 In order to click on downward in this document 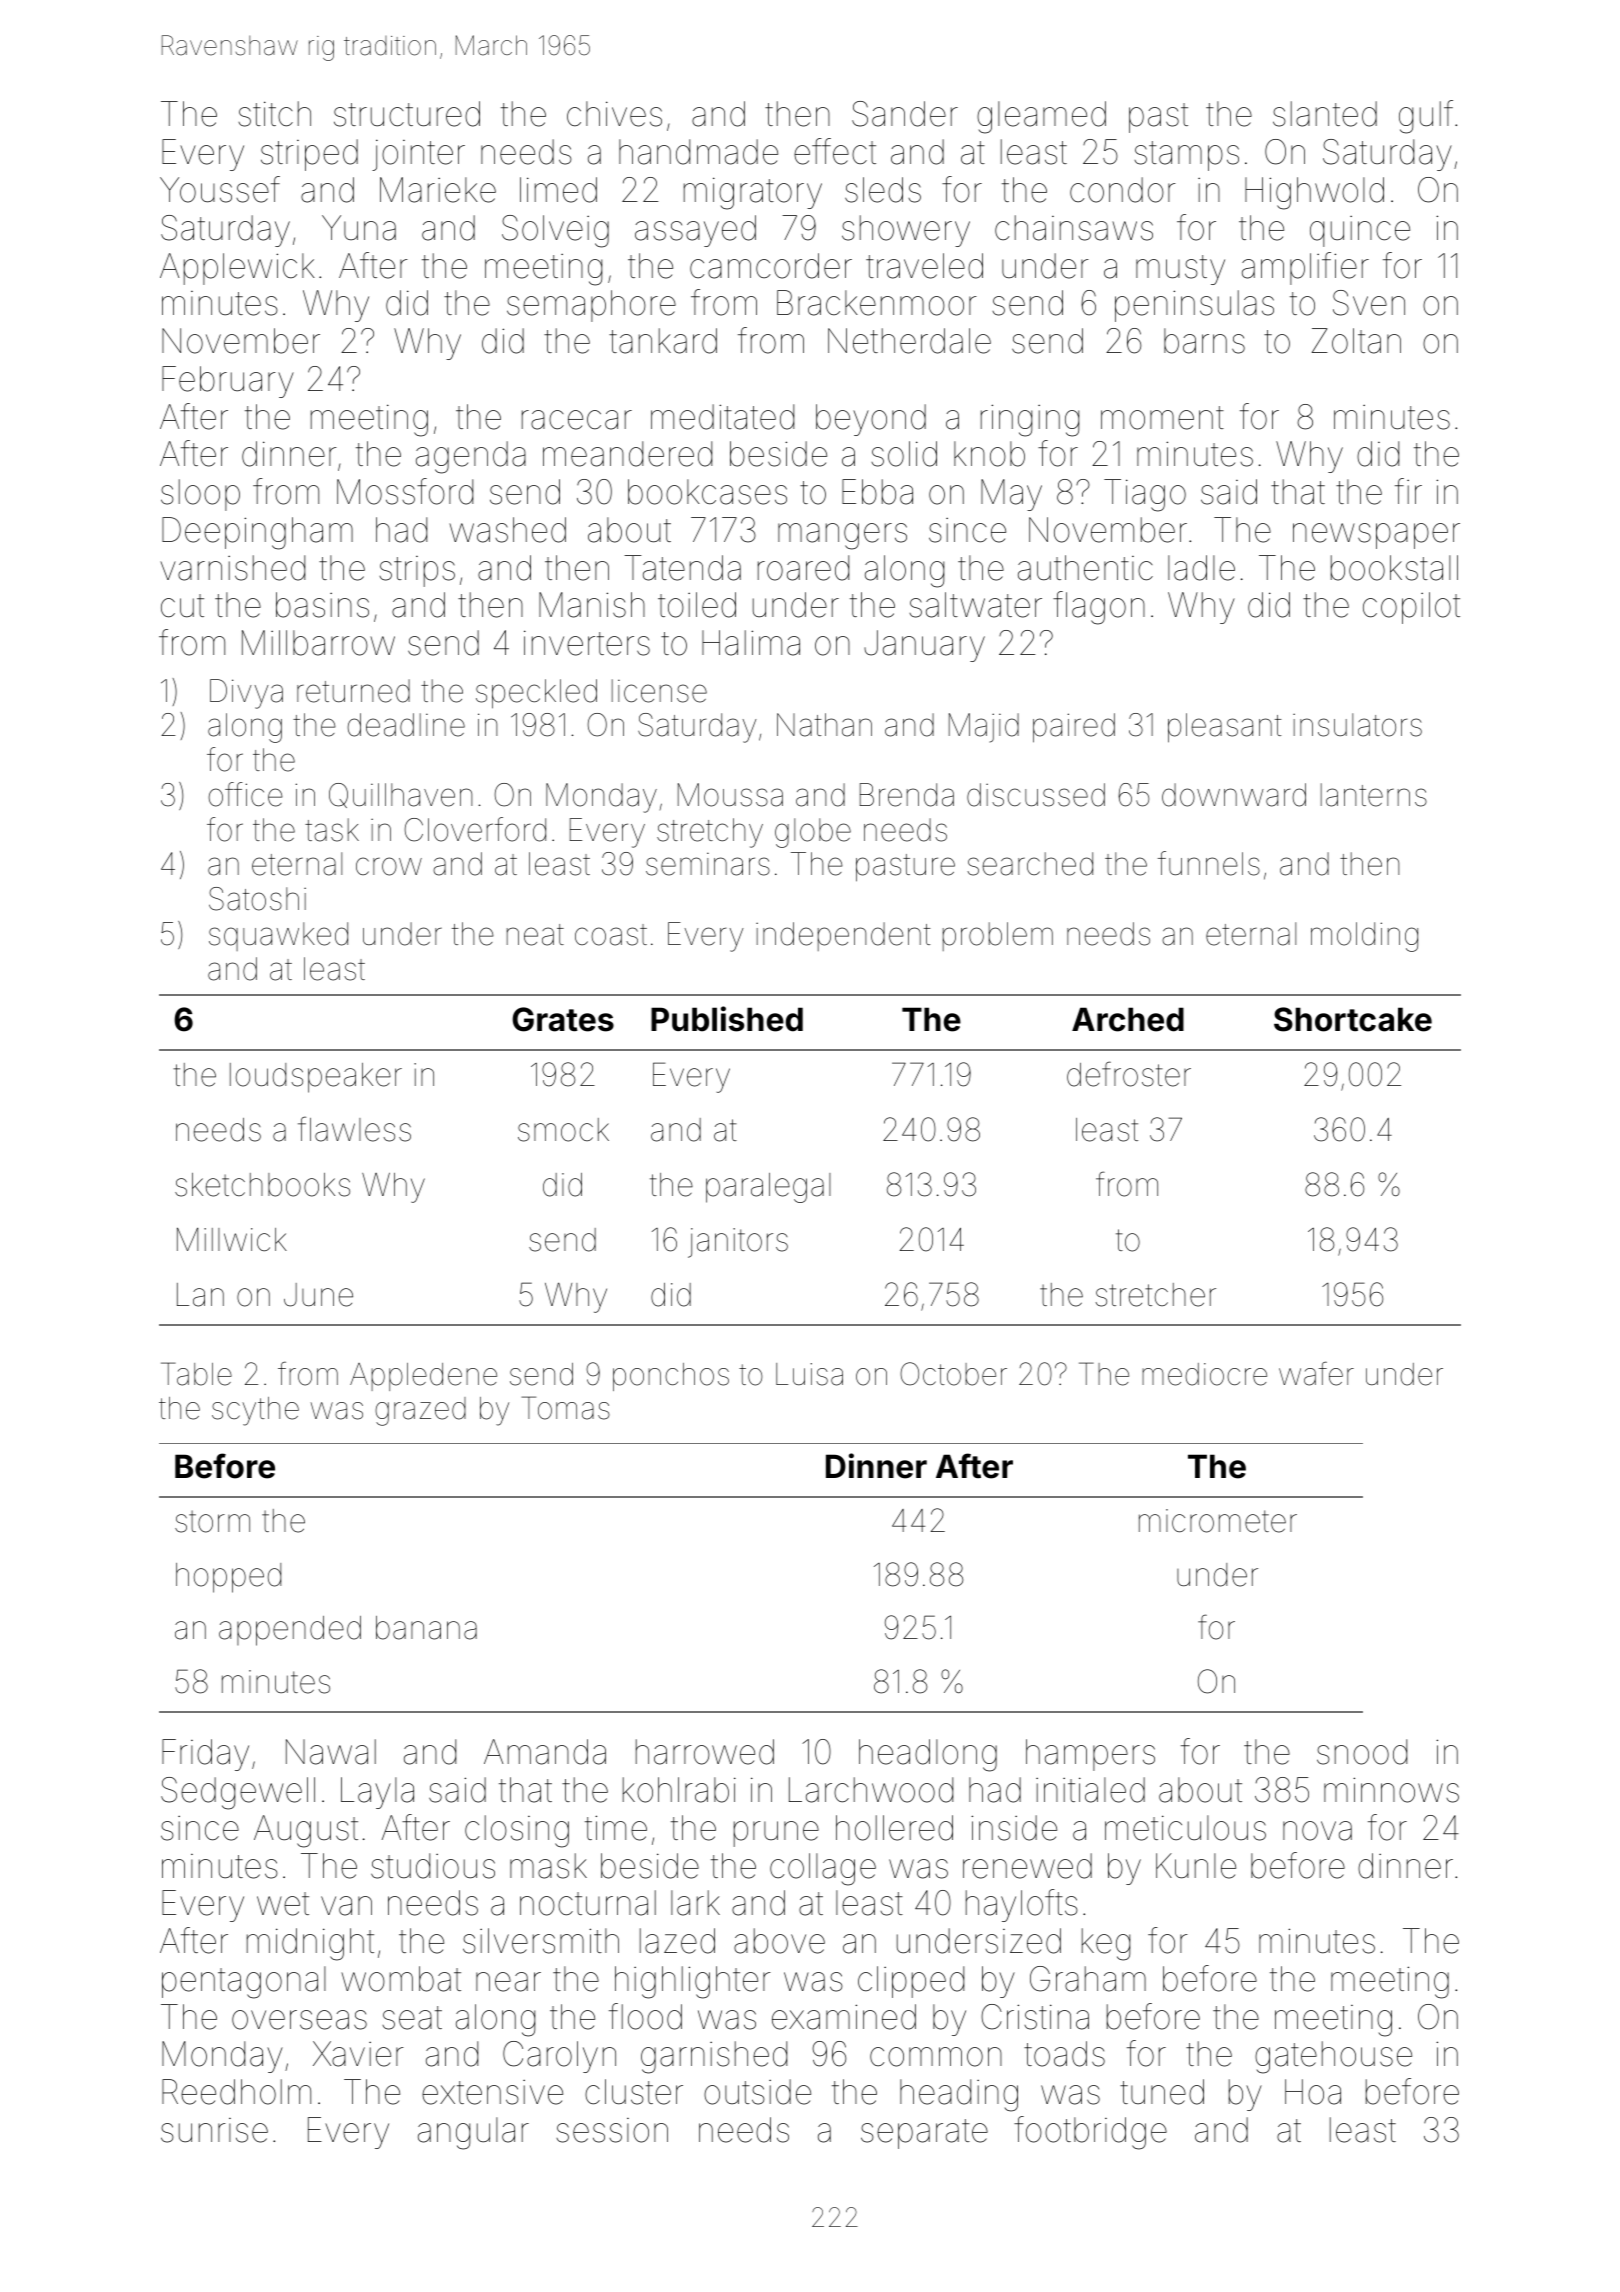, I will do `click(1234, 795)`.
